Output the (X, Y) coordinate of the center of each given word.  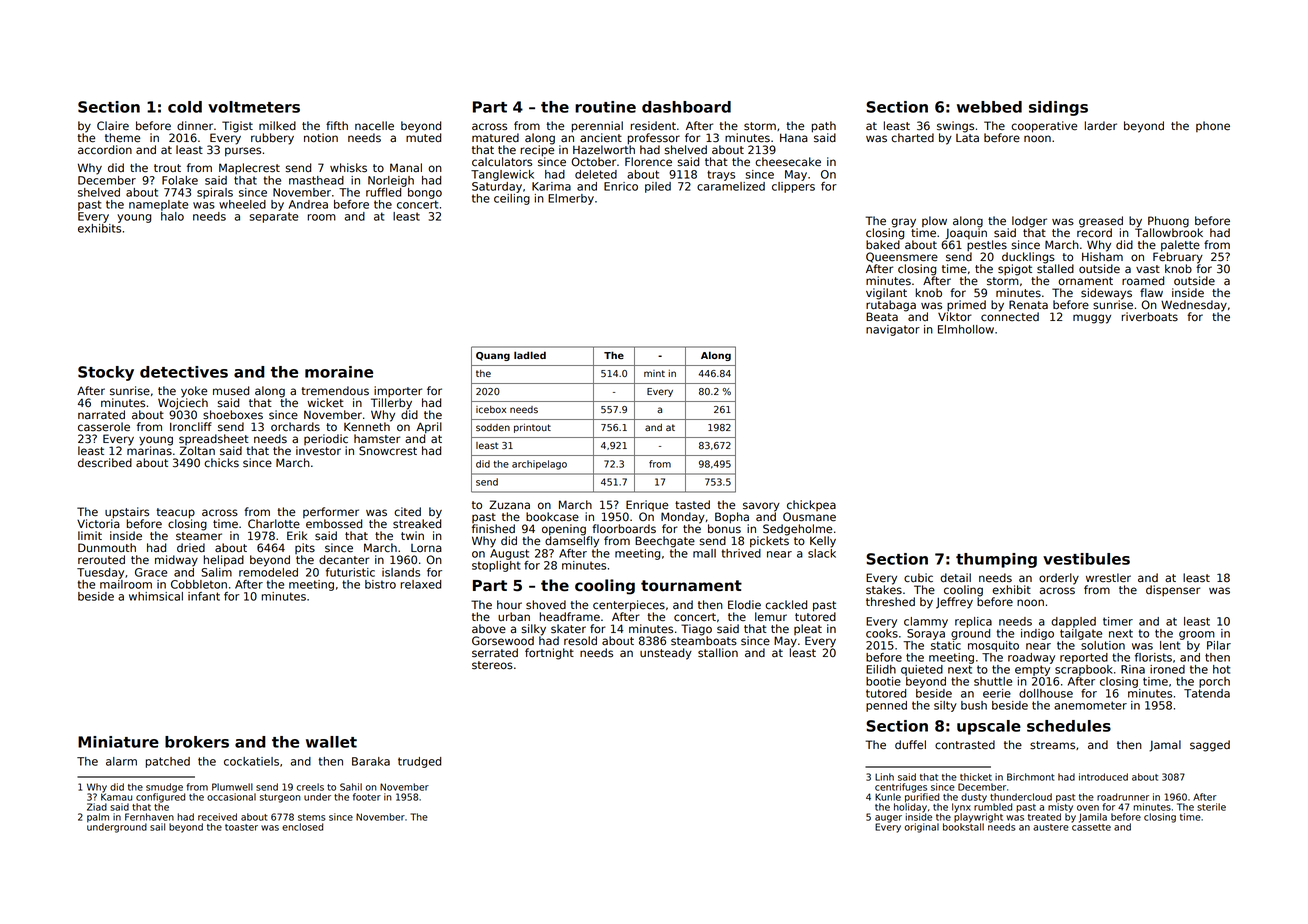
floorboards (624, 529)
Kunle (888, 797)
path (824, 127)
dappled (1073, 622)
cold (185, 107)
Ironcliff (191, 427)
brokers (197, 742)
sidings (1058, 108)
